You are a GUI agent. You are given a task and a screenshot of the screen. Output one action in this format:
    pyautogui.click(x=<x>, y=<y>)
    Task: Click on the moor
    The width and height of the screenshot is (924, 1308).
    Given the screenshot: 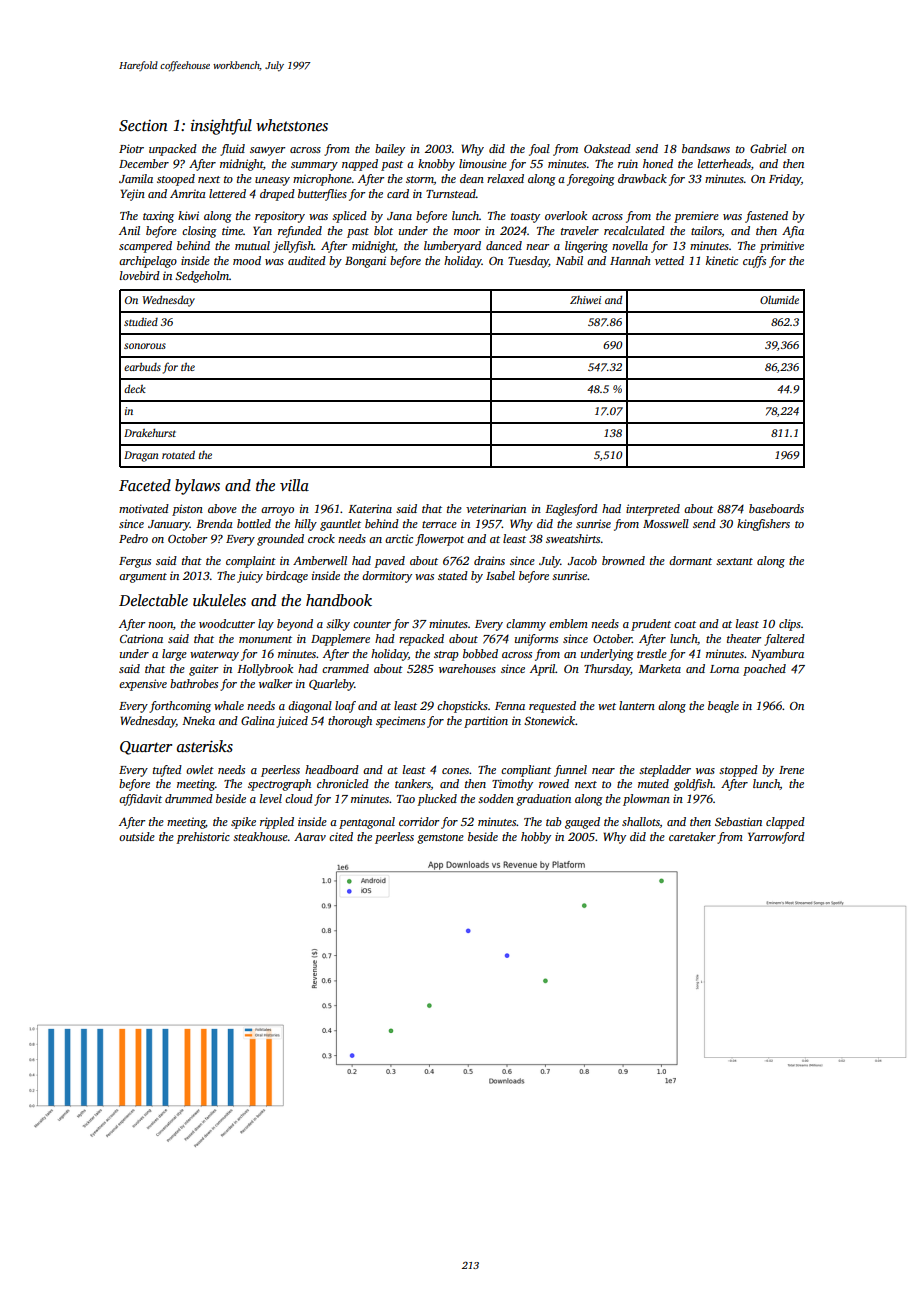 What is the action you would take?
    pyautogui.click(x=467, y=232)
